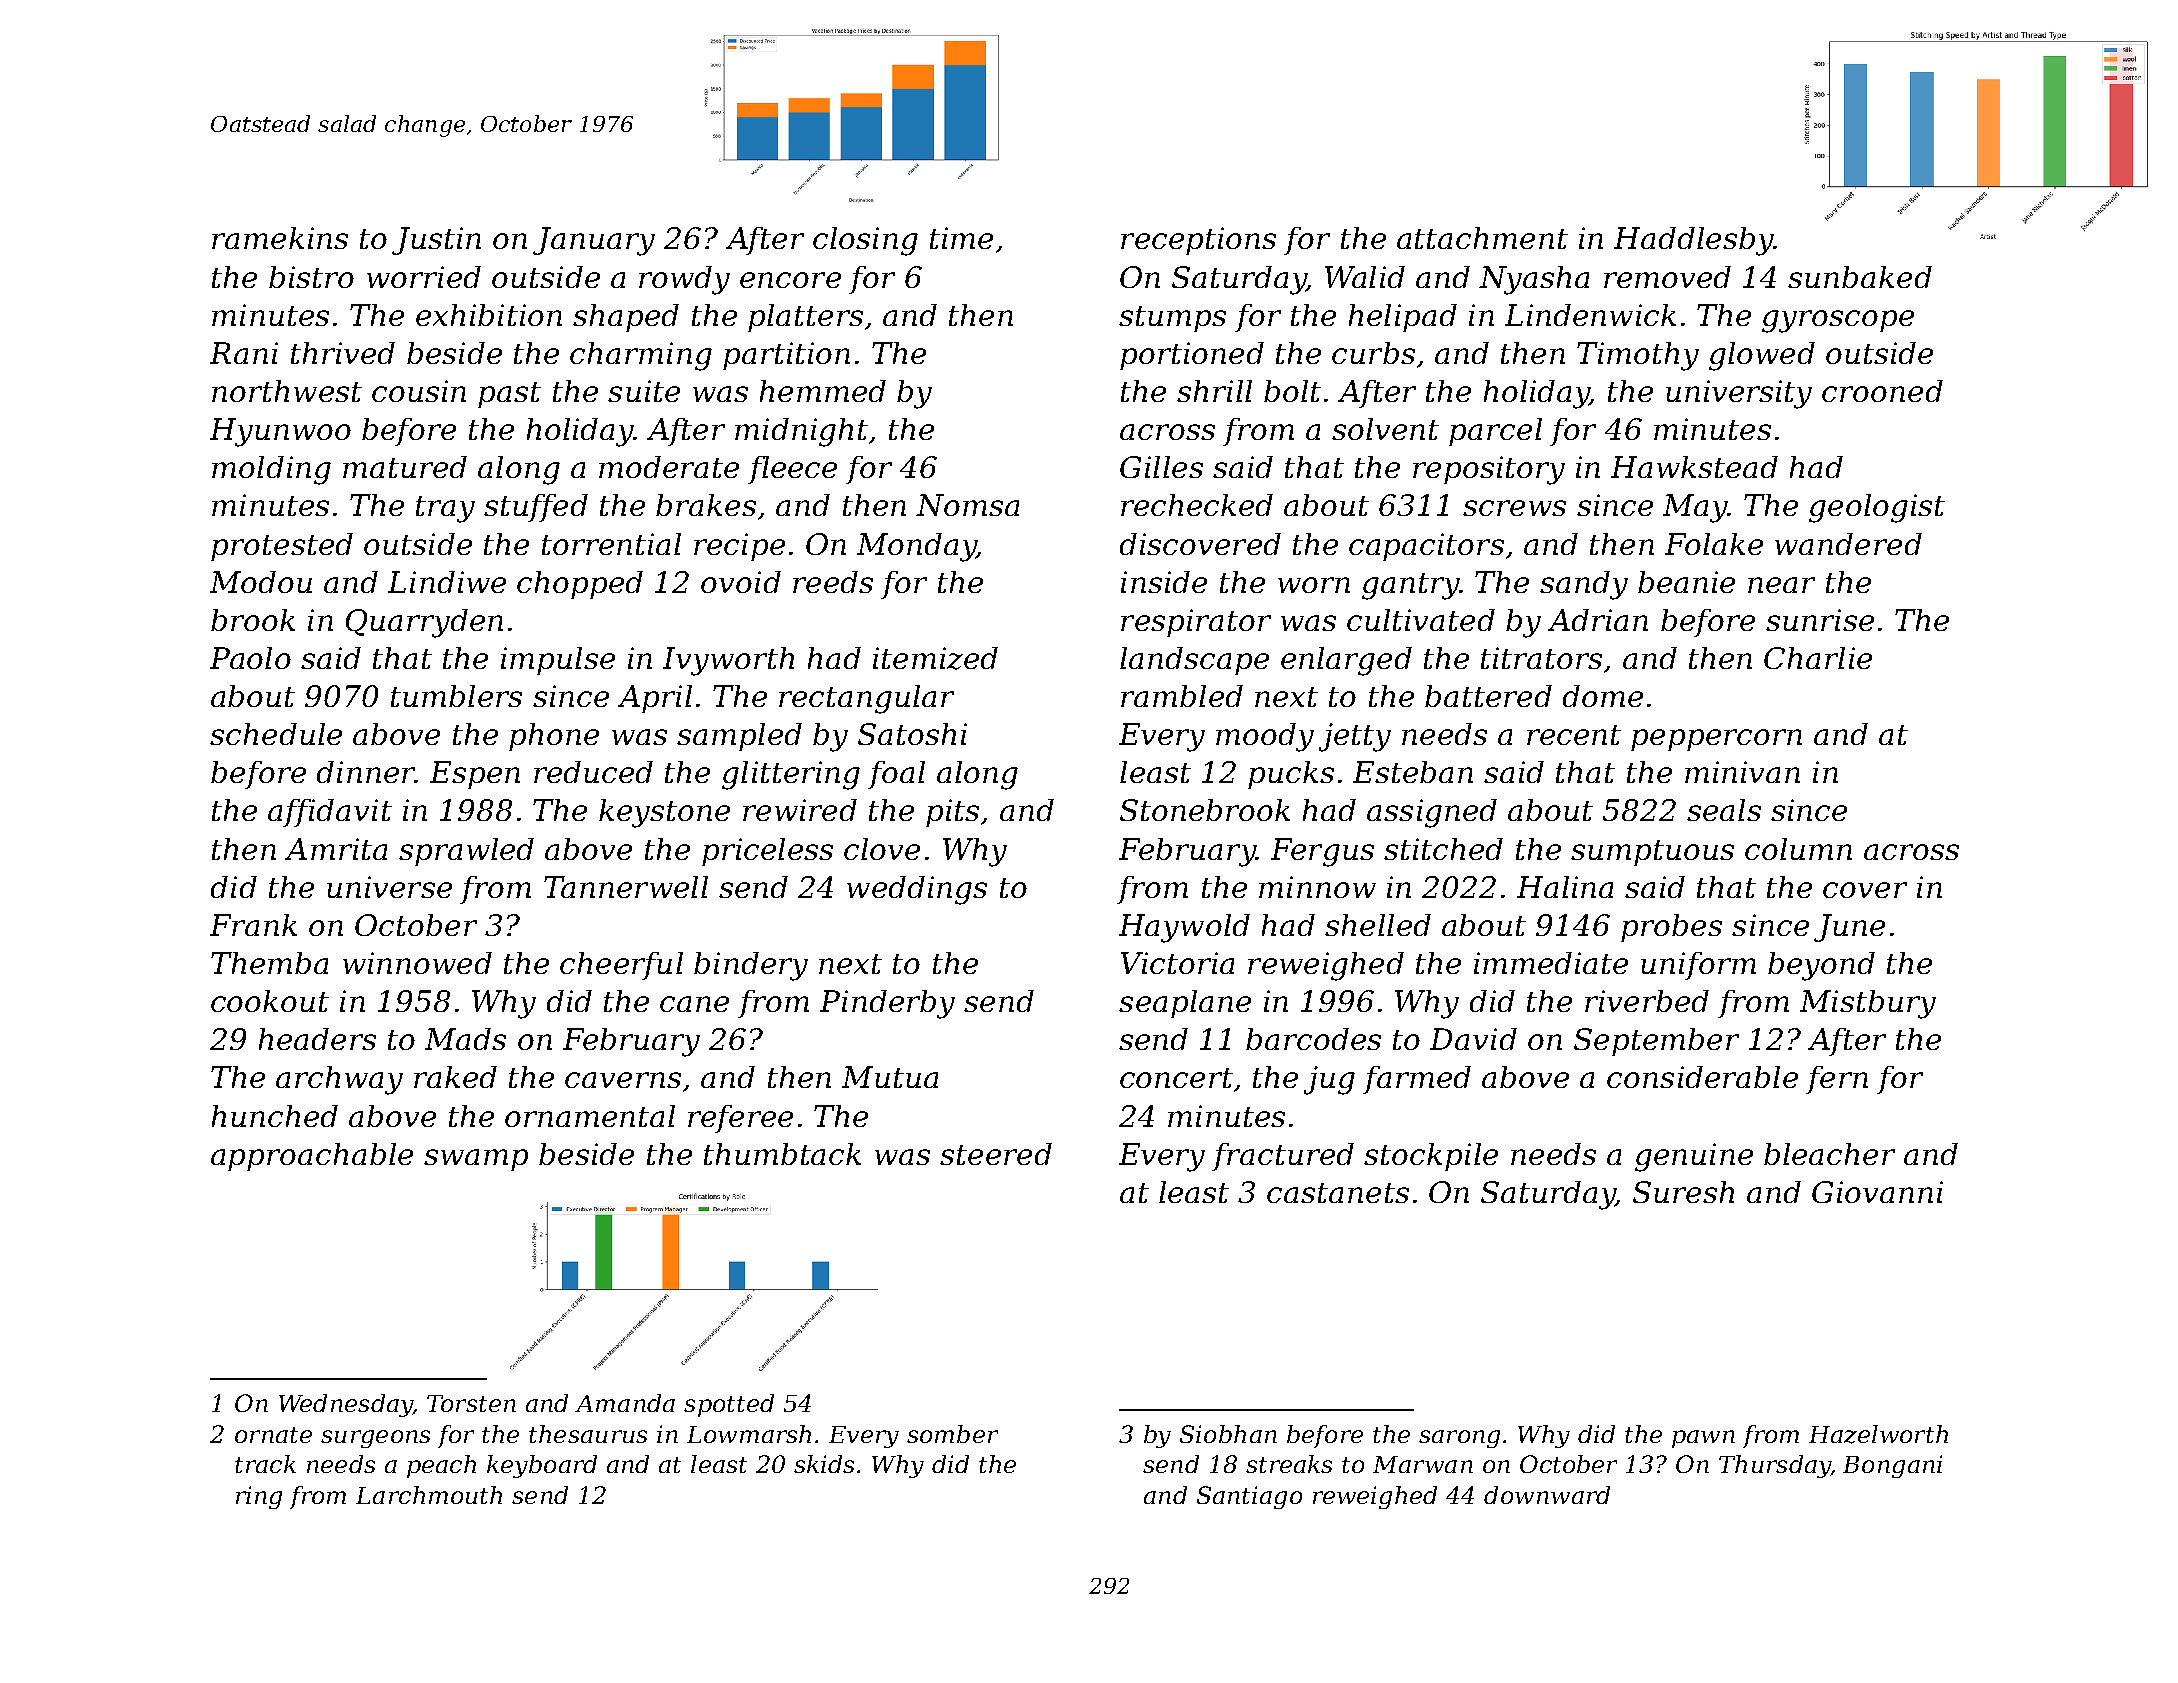 The width and height of the screenshot is (2178, 1683). I want to click on Mistbury, so click(1868, 1004).
